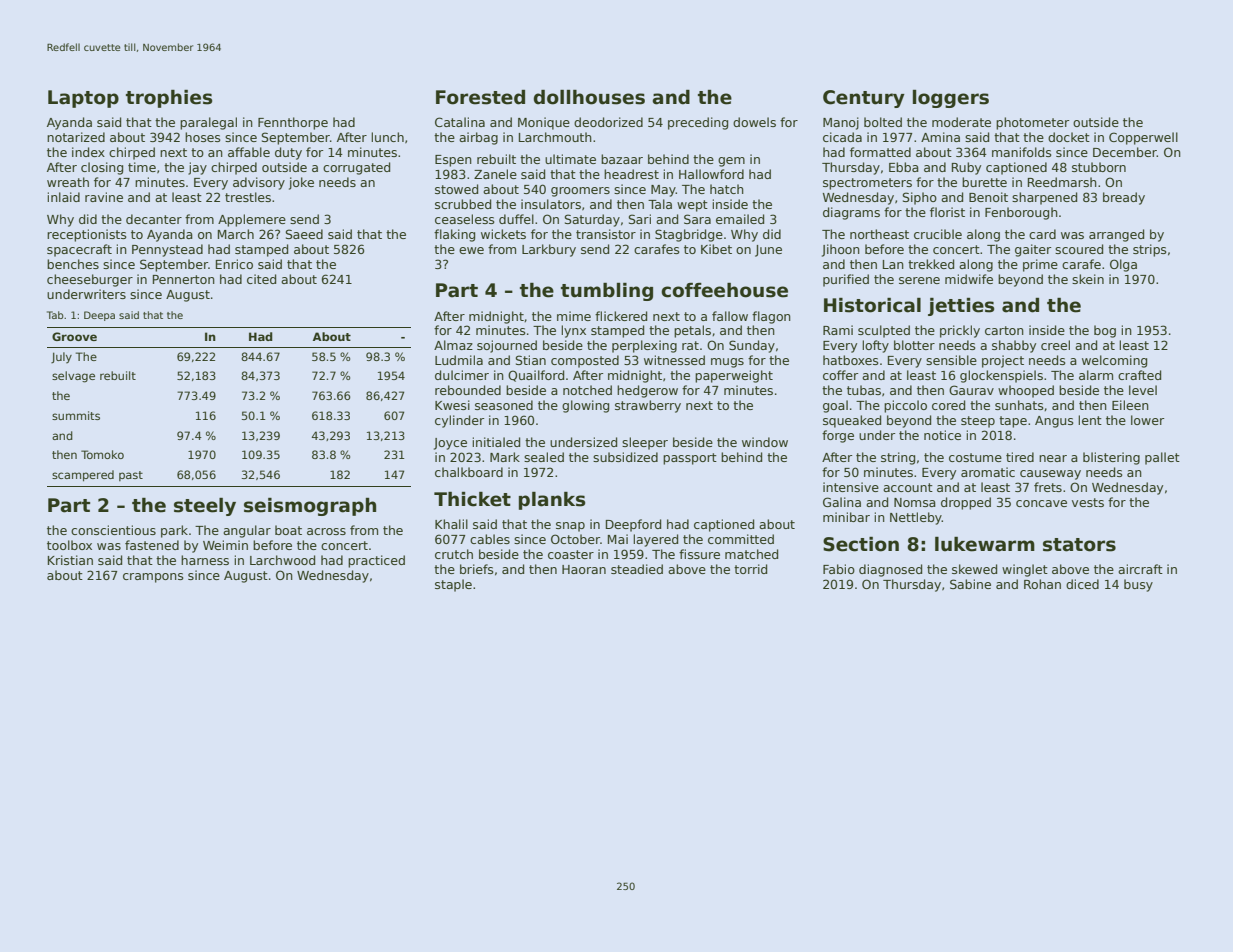 This screenshot has width=1233, height=952. Describe the element at coordinates (478, 138) in the screenshot. I see `airbag` at that location.
